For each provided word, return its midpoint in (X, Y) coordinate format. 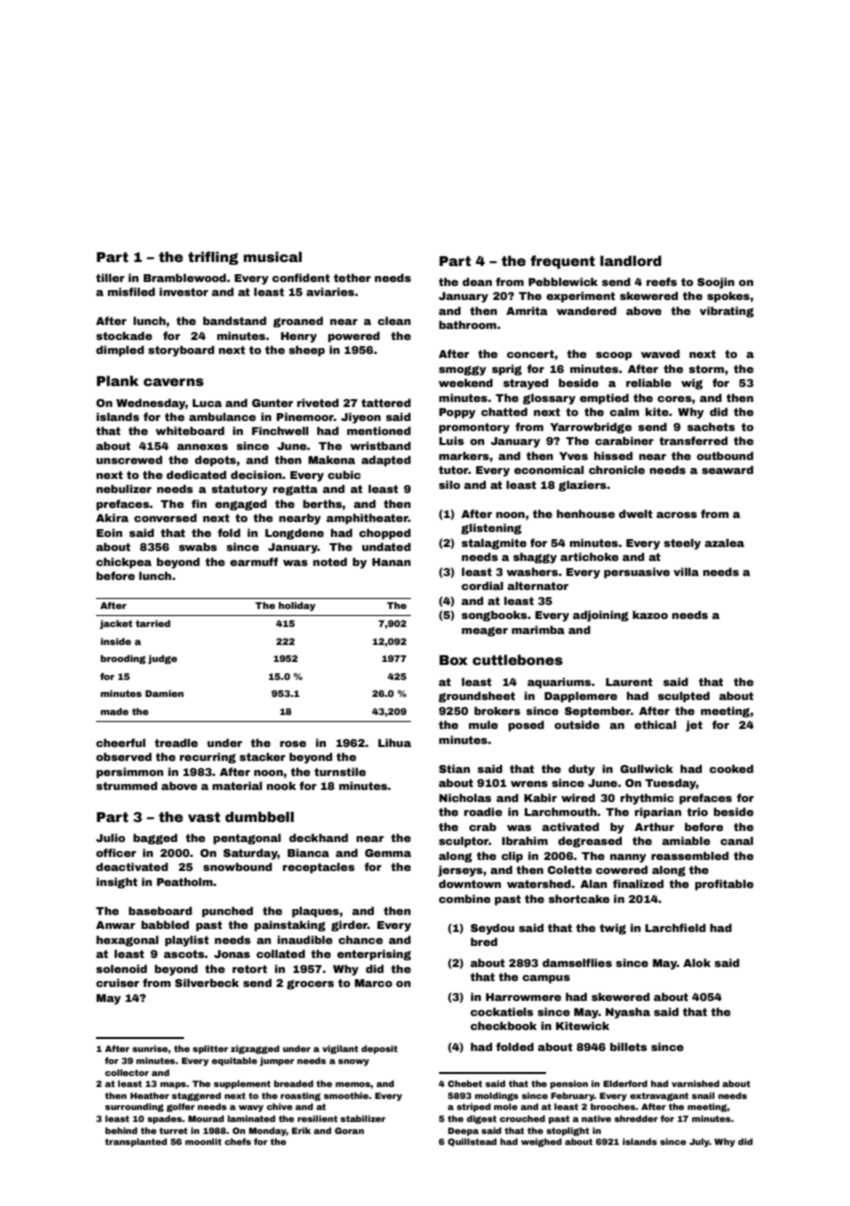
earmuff (254, 561)
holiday (297, 606)
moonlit (203, 1141)
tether (352, 278)
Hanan (391, 562)
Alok (697, 963)
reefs (661, 281)
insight (117, 883)
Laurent (629, 682)
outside (577, 725)
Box (453, 660)
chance (360, 940)
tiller (110, 278)
